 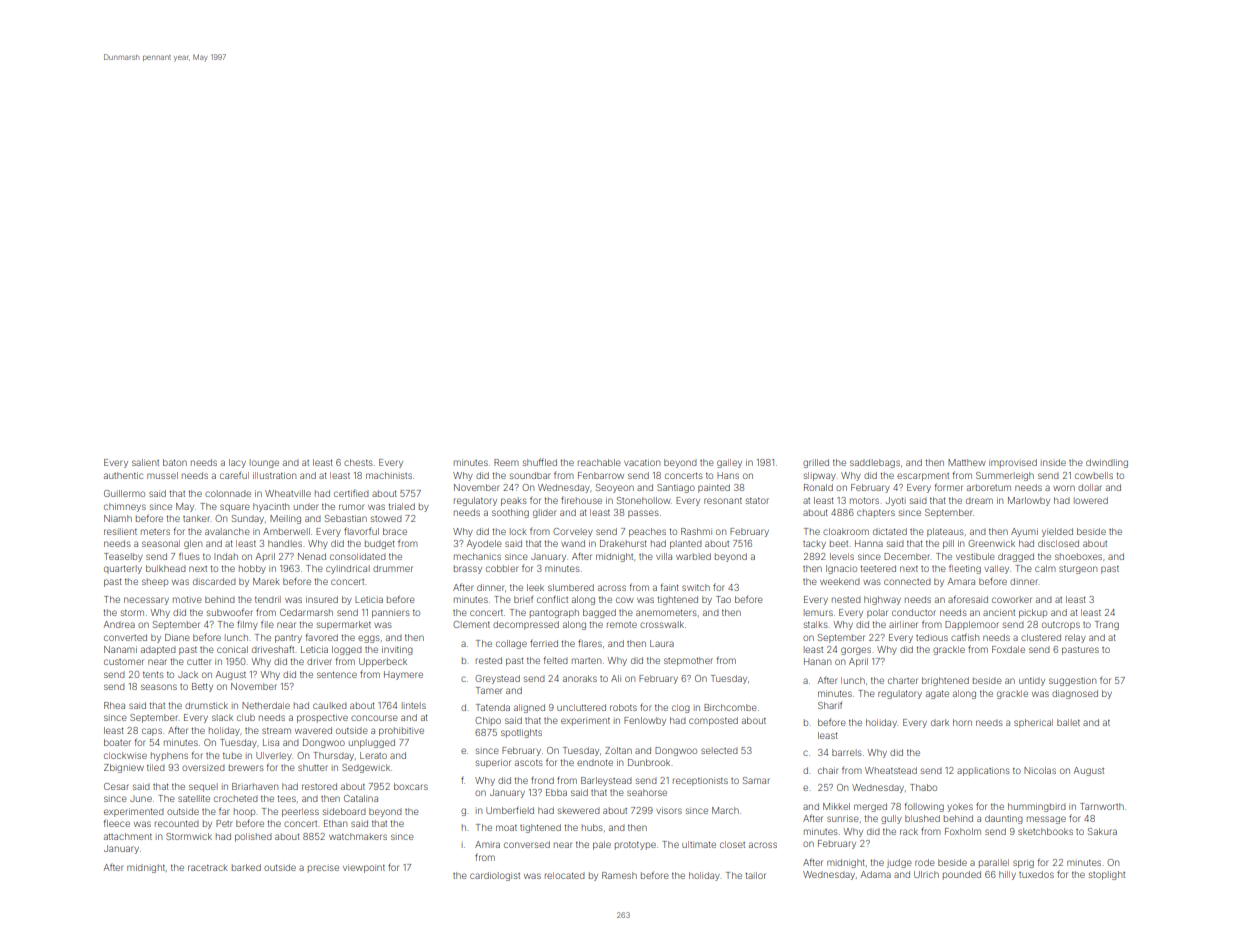 I want to click on spherical, so click(x=1033, y=723).
